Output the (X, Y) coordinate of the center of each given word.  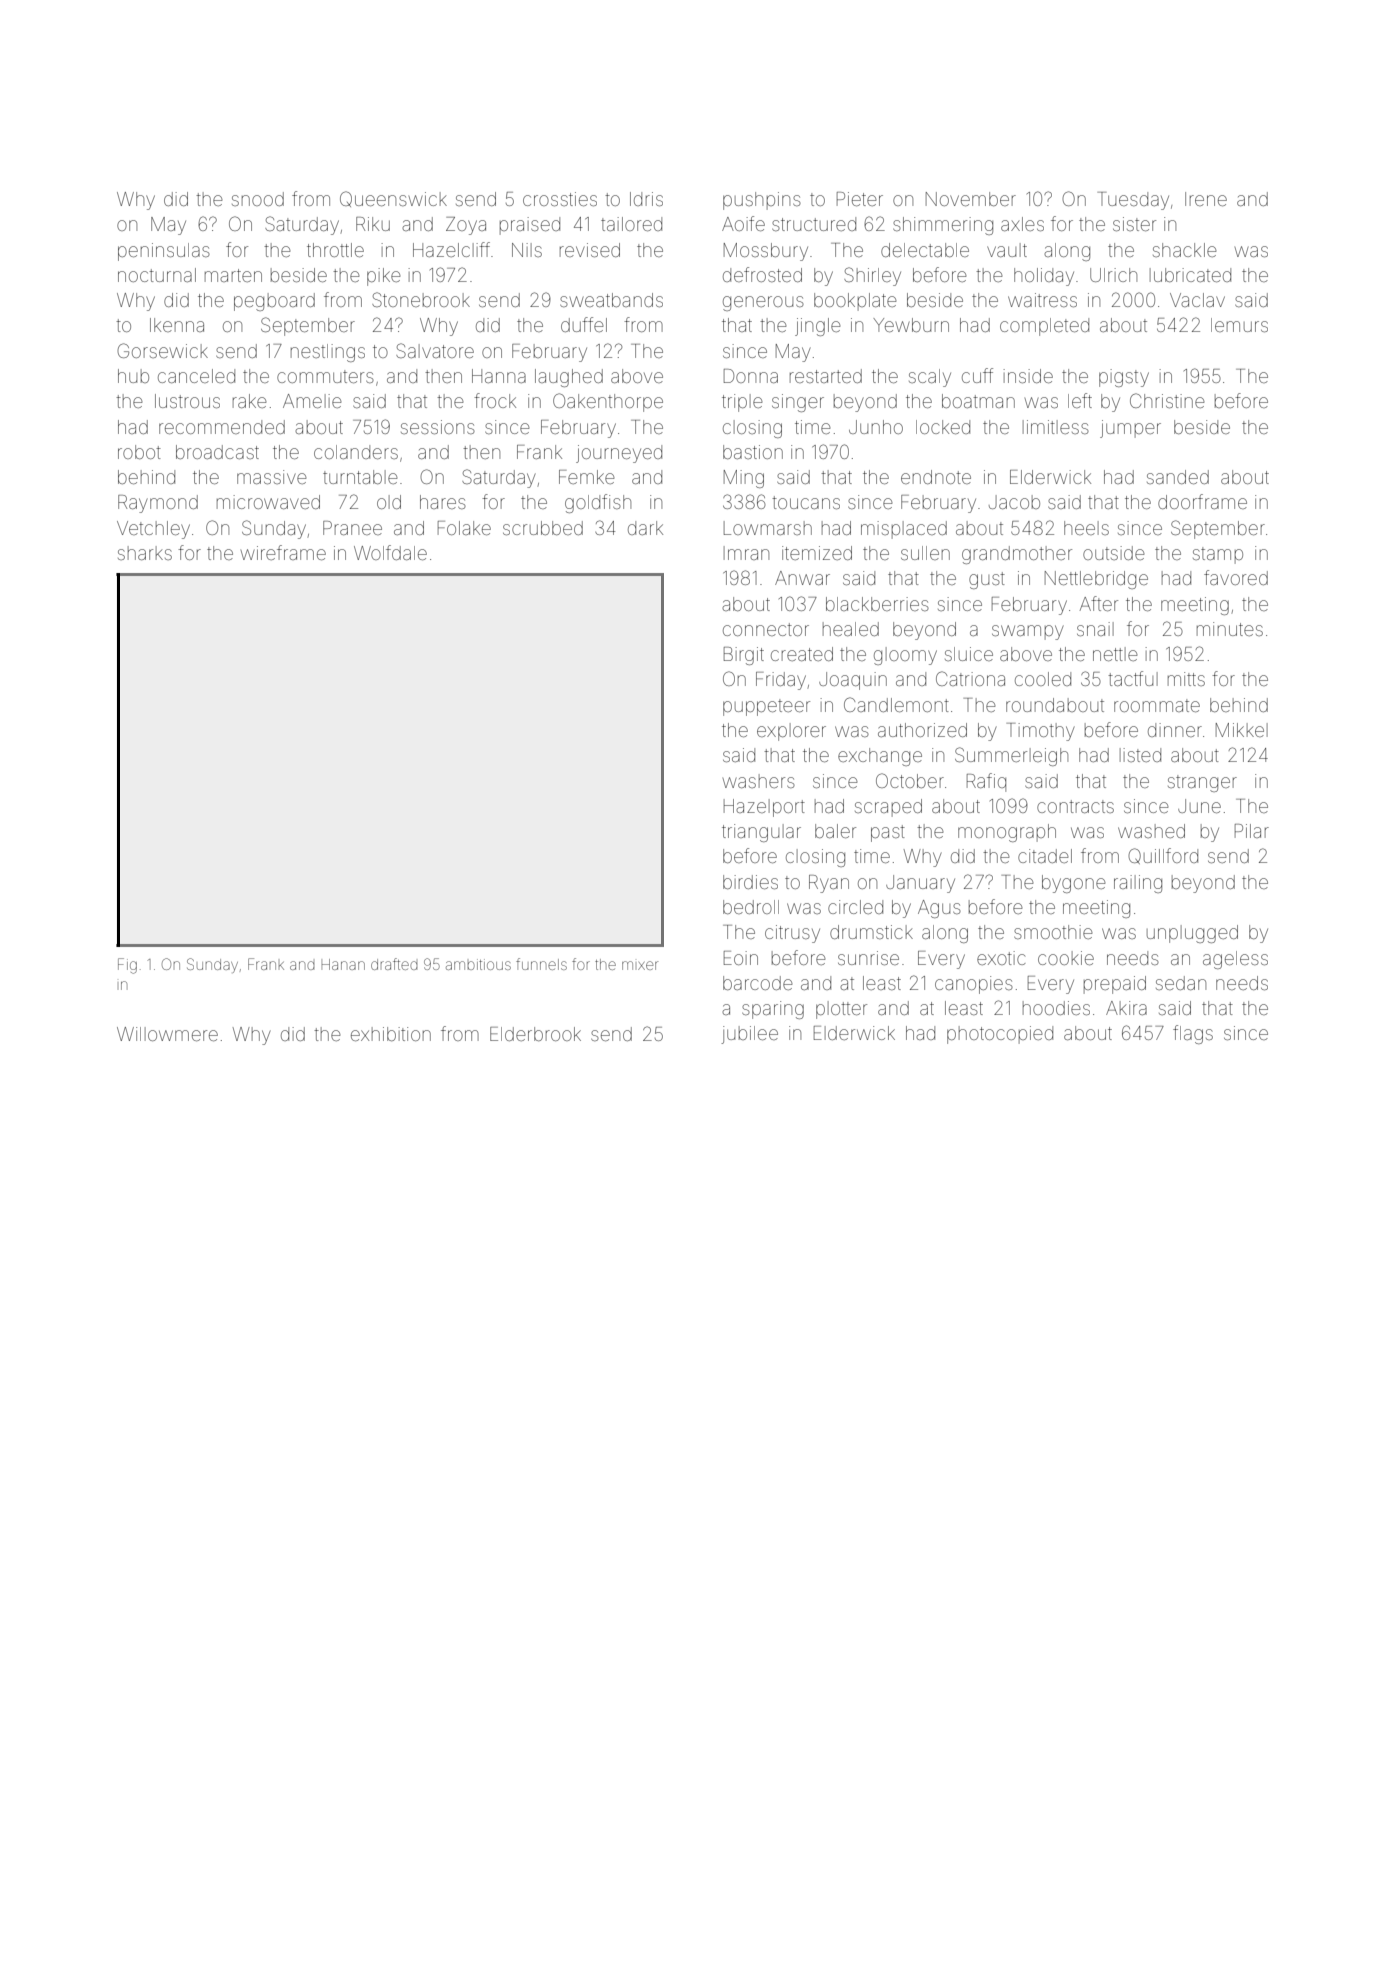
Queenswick (393, 199)
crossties (560, 199)
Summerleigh (1011, 756)
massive (271, 477)
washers (759, 781)
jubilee (749, 1035)
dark (645, 528)
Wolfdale (390, 552)
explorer (791, 732)
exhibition (391, 1034)
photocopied (1000, 1035)
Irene (1206, 199)
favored (1236, 577)
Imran (746, 553)
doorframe (1202, 501)
